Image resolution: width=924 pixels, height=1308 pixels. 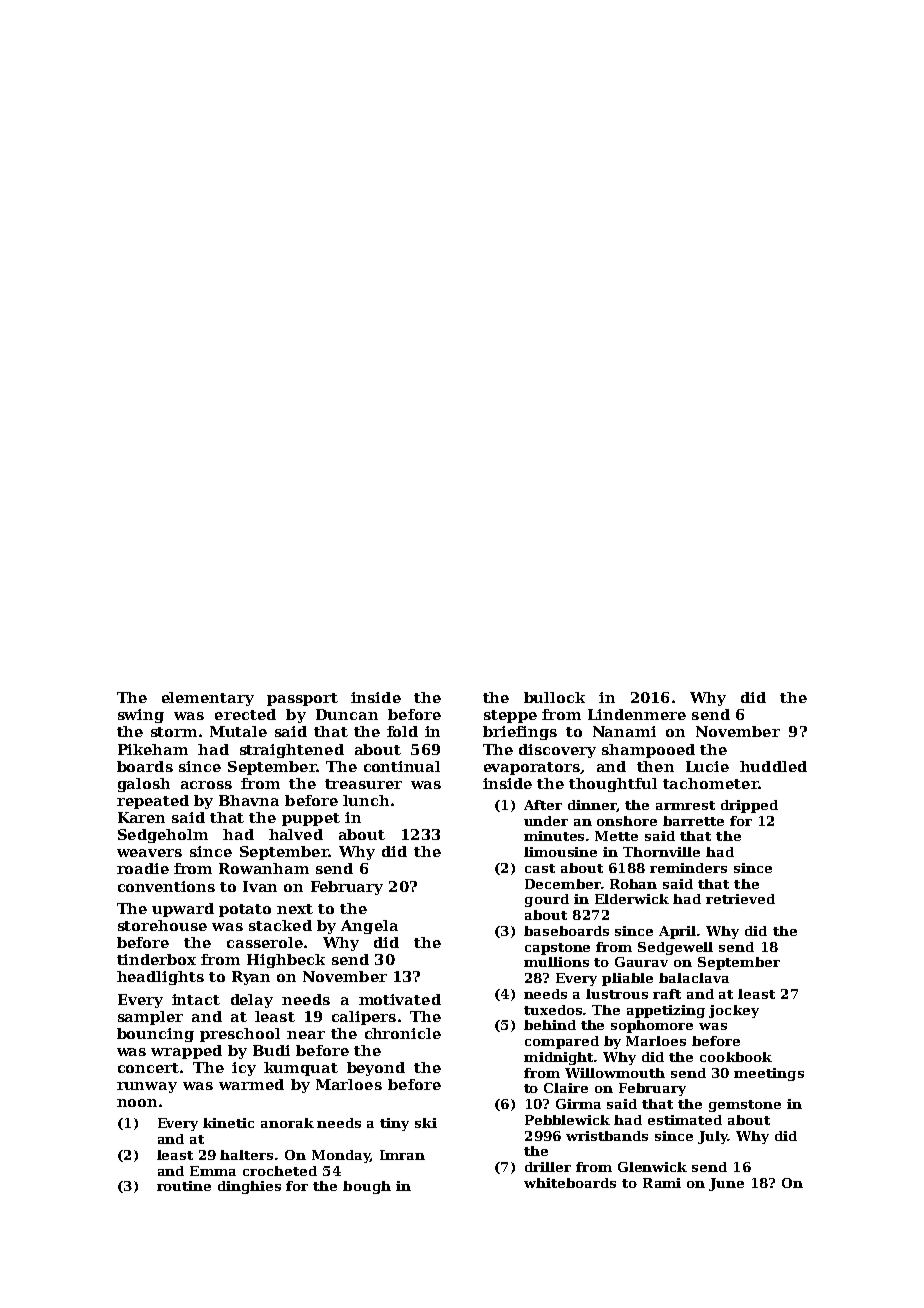 I want to click on routine, so click(x=184, y=1186).
